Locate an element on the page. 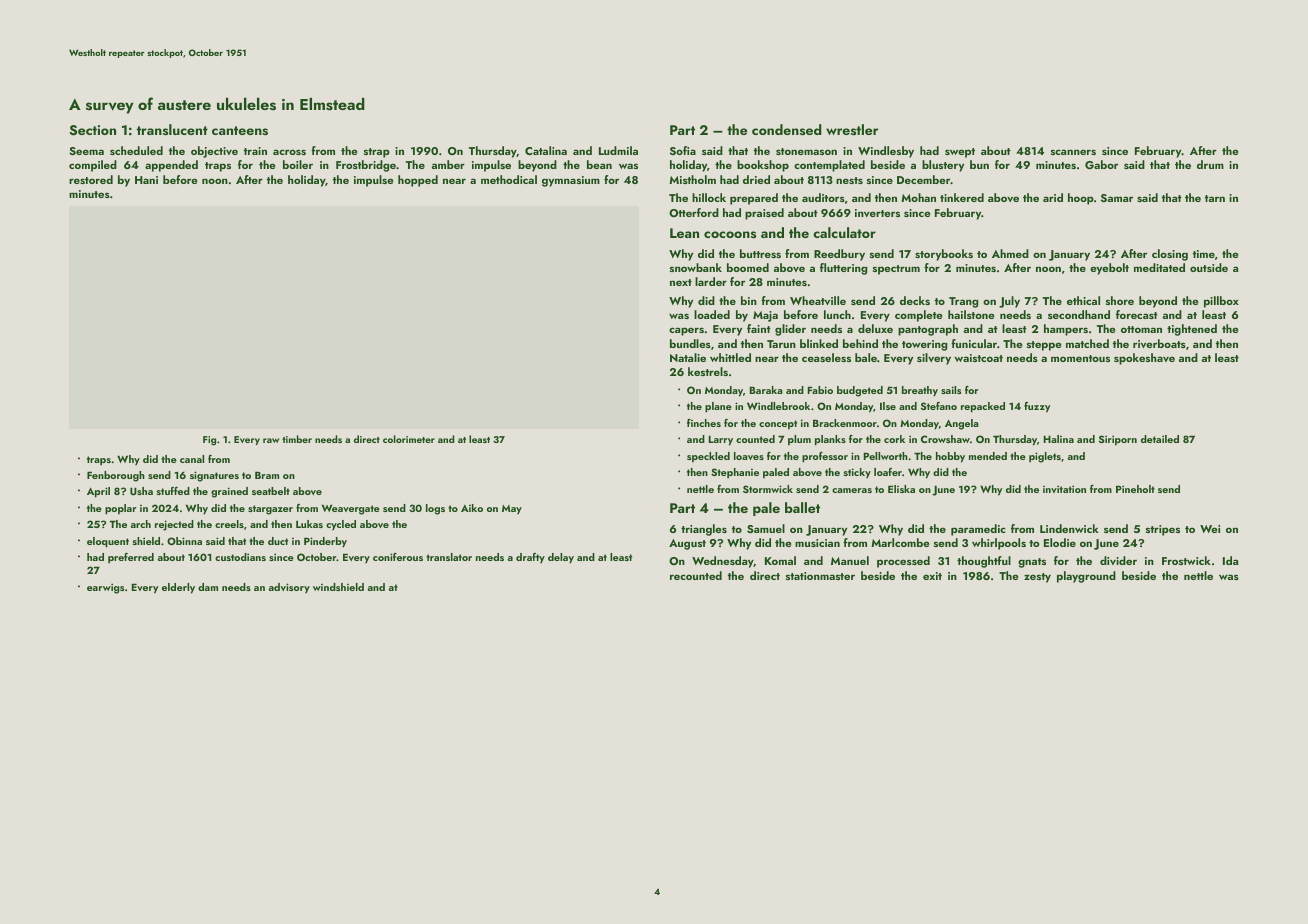  stationmaster is located at coordinates (820, 576).
